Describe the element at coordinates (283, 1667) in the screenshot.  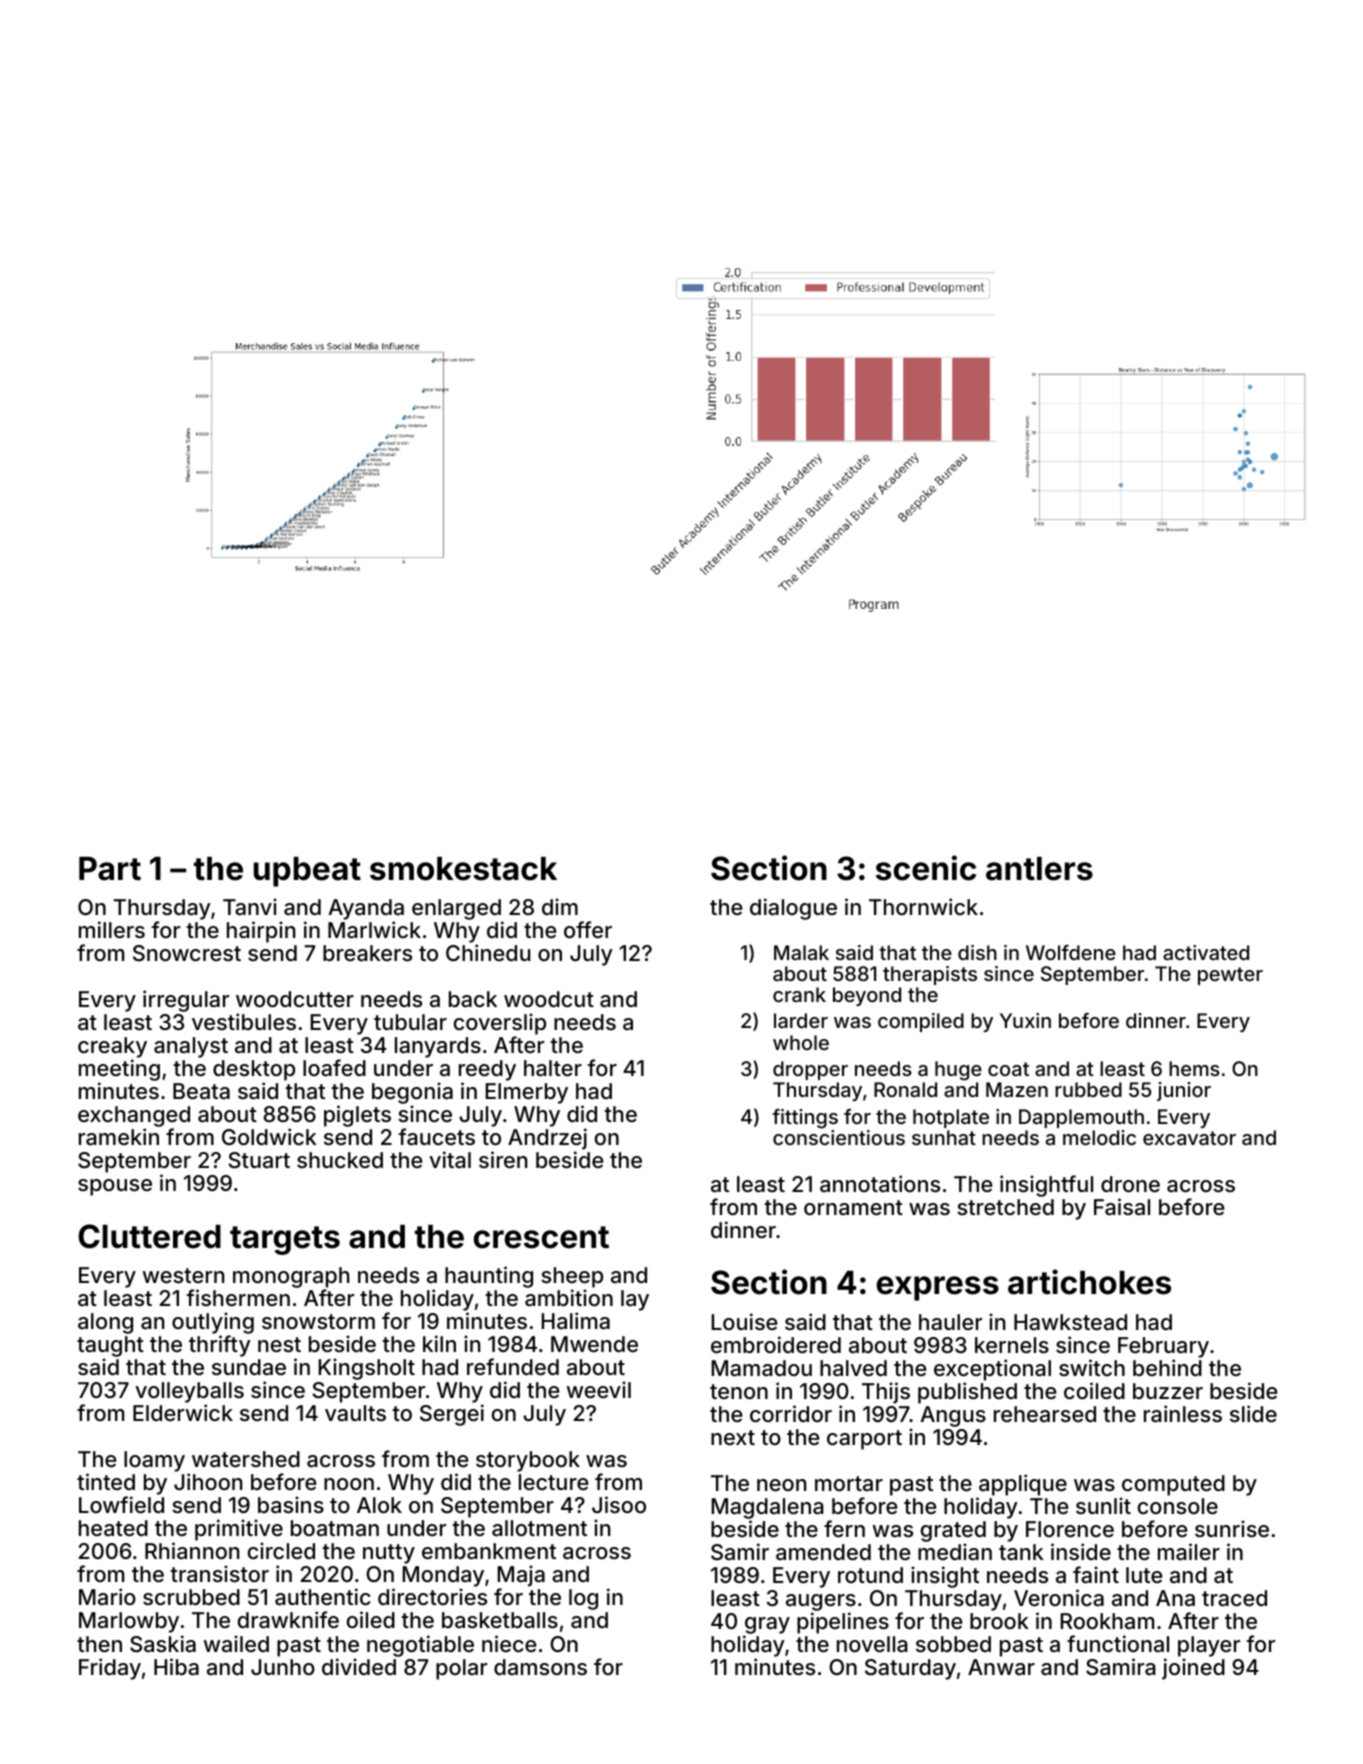
I see `Junho` at that location.
